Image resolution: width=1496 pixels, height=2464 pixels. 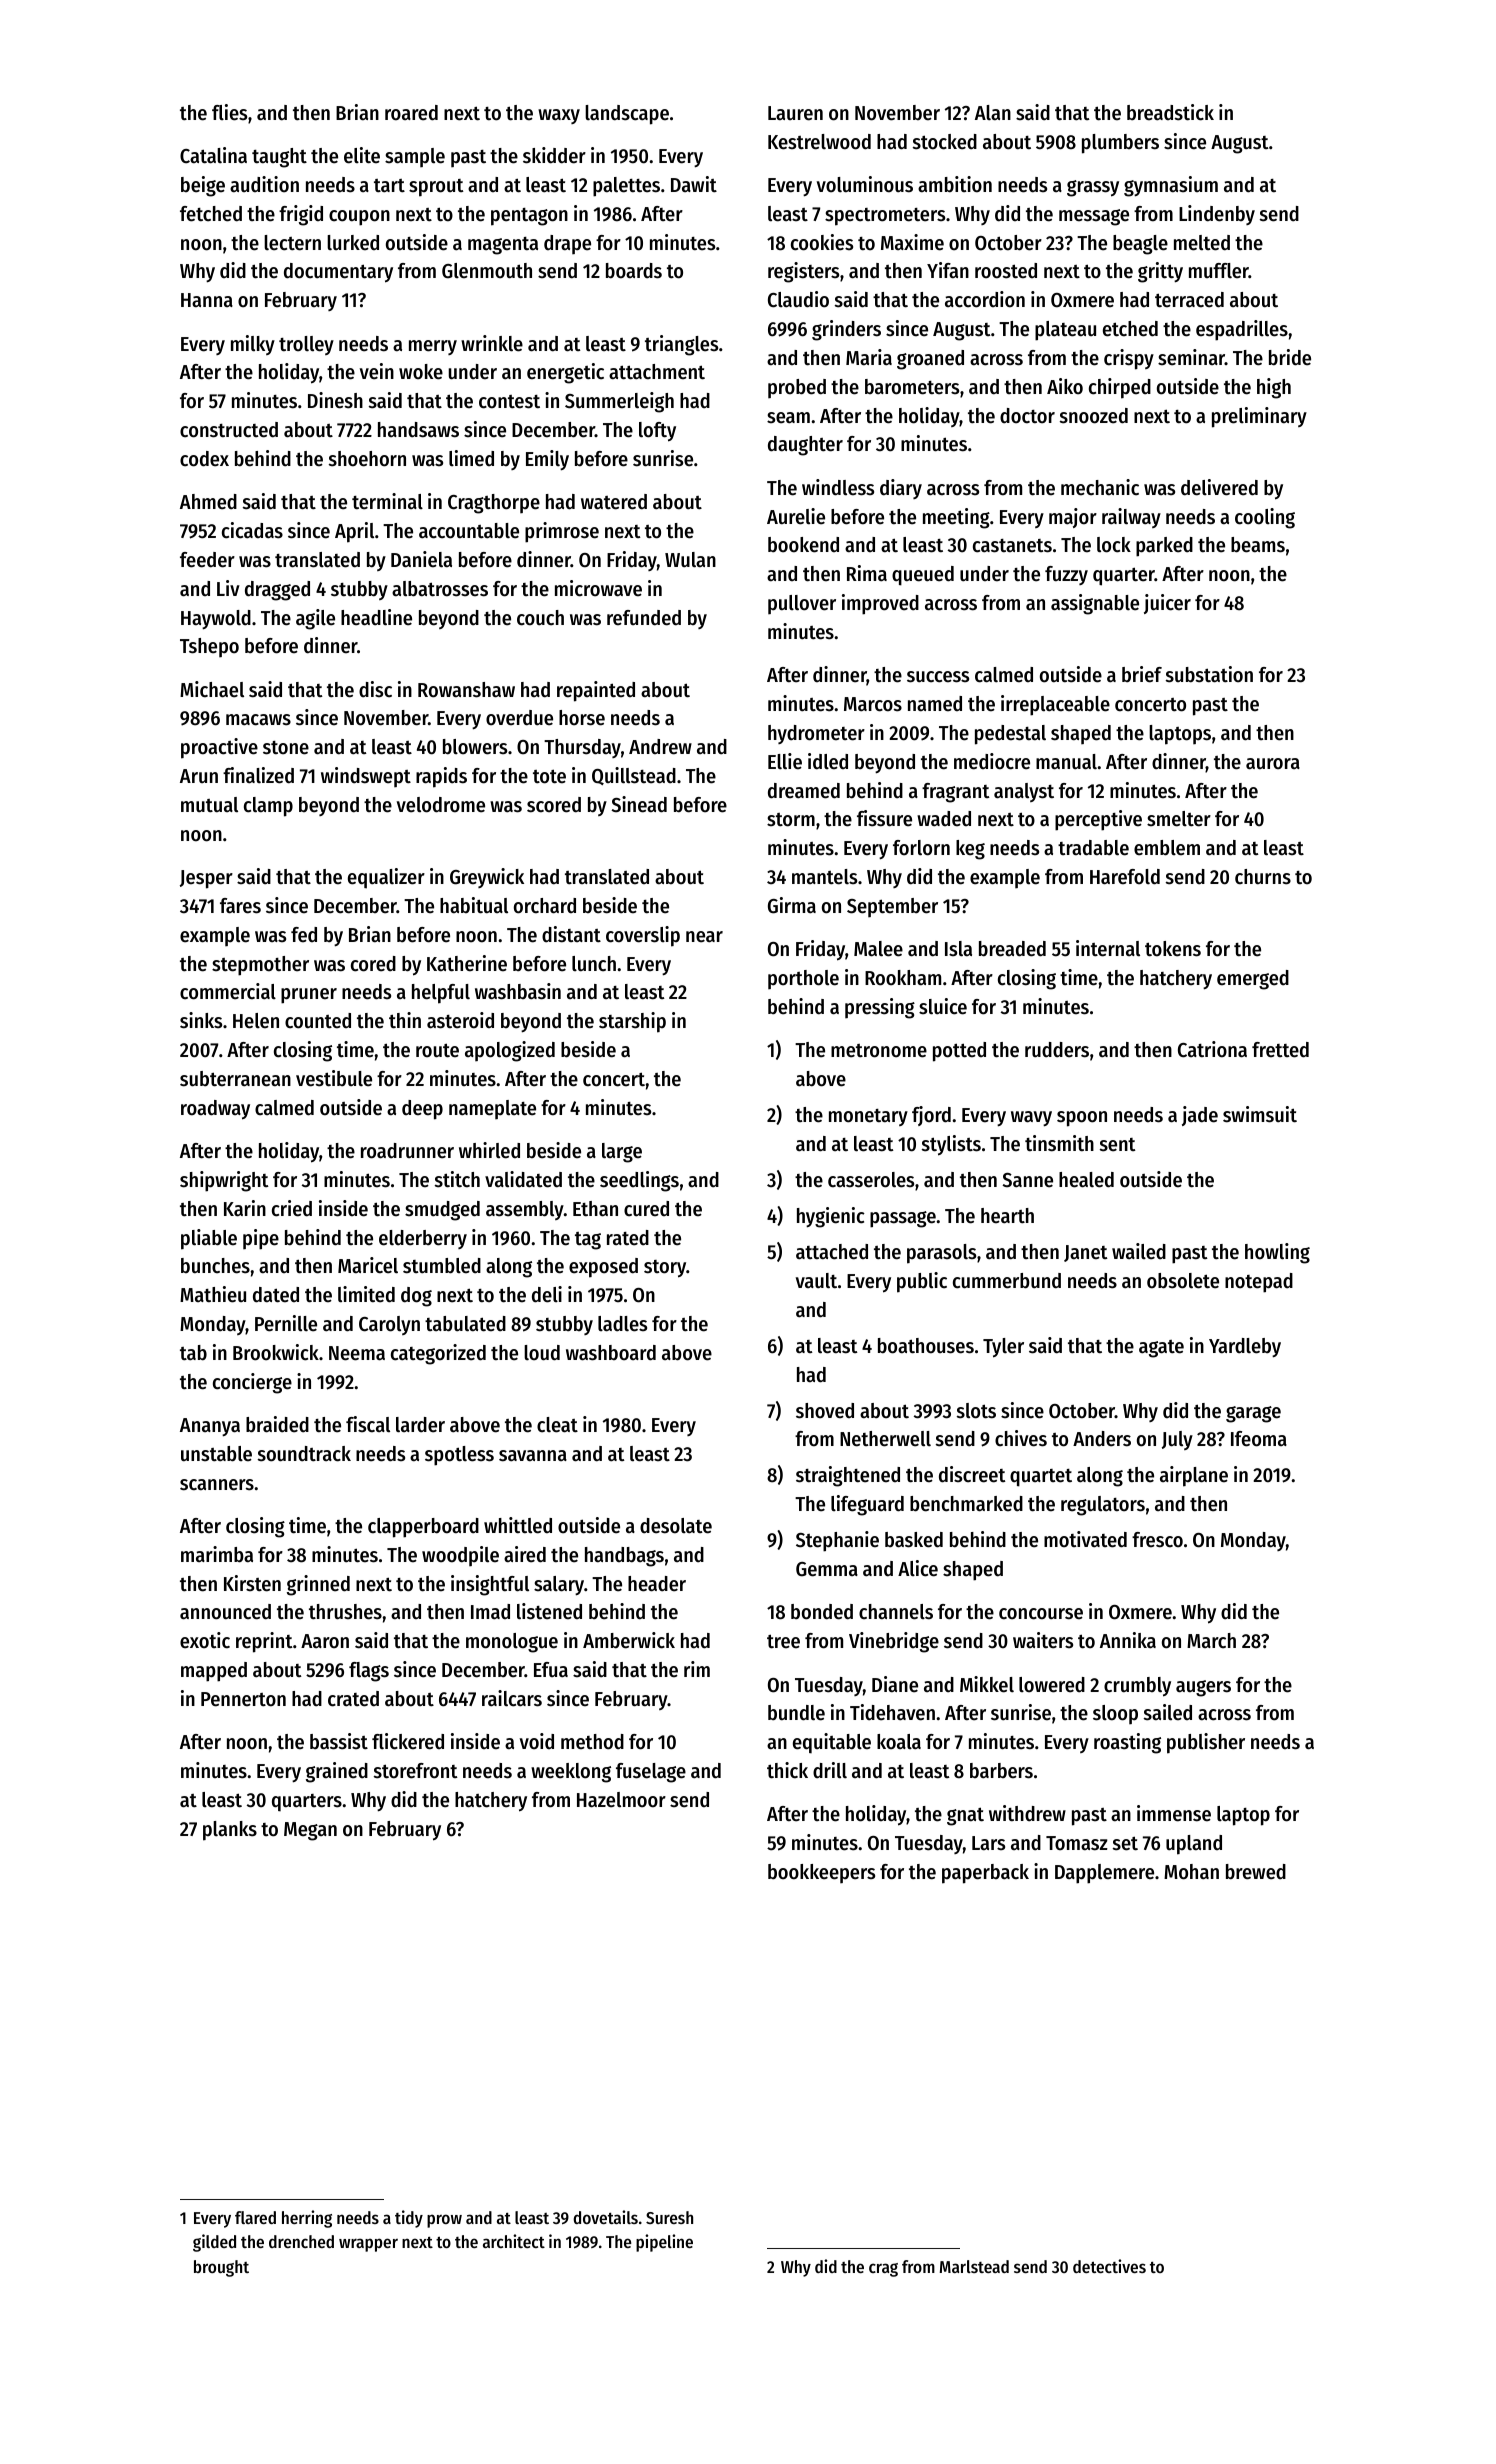 What do you see at coordinates (832, 1743) in the page?
I see `equitable` at bounding box center [832, 1743].
